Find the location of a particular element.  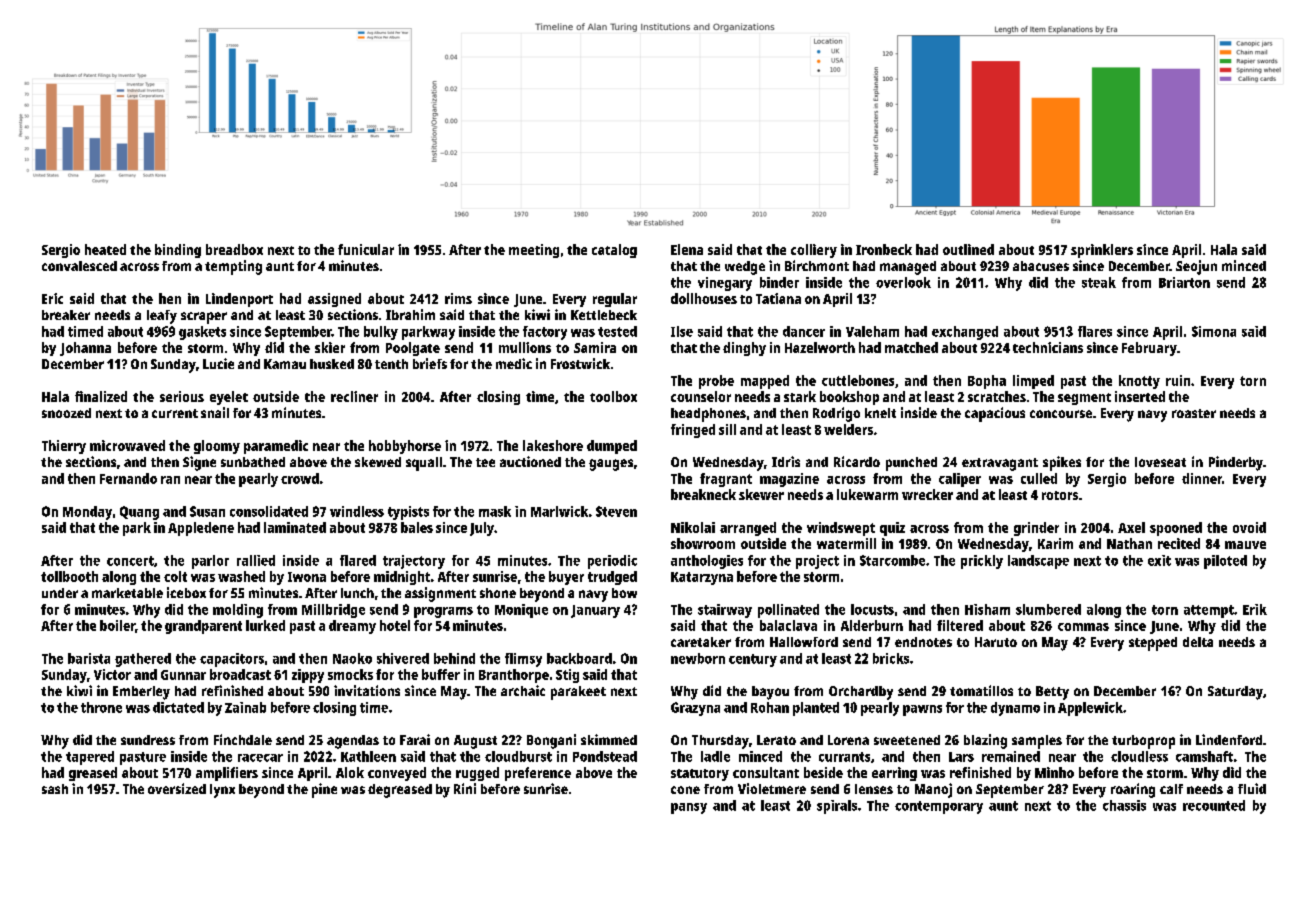

breaker is located at coordinates (66, 315).
